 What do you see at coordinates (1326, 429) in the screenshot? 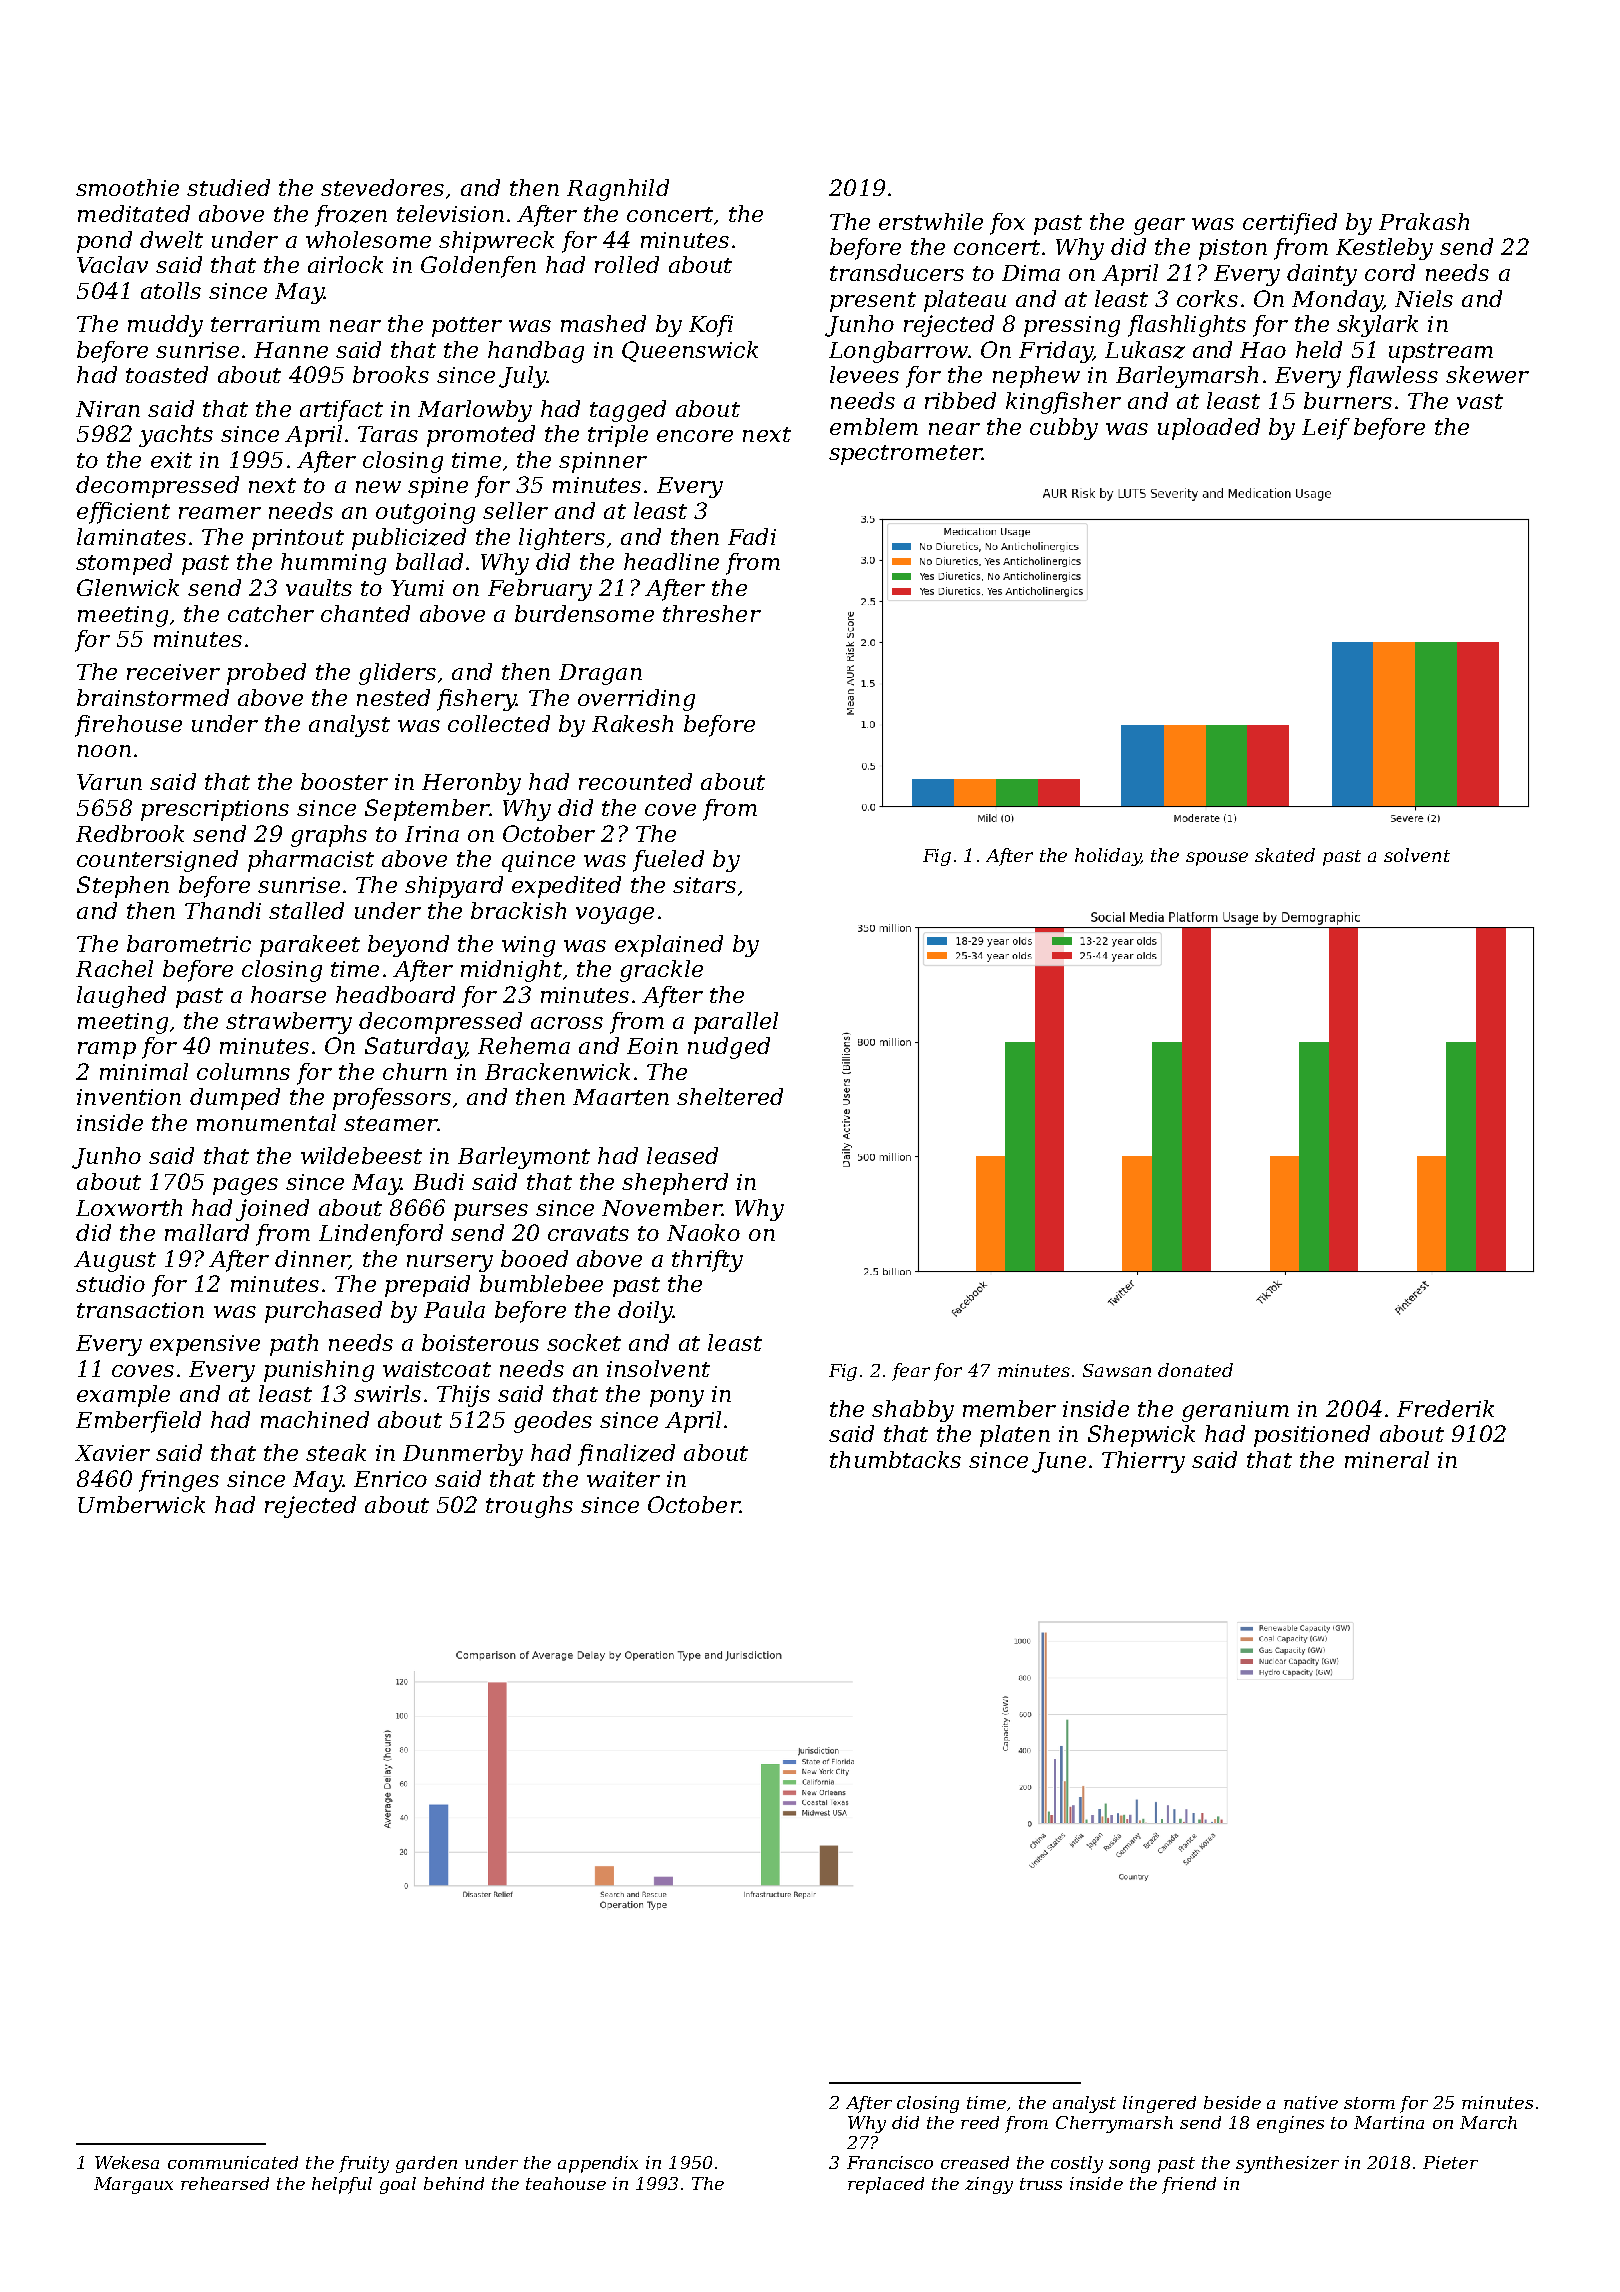
I see `Leif` at bounding box center [1326, 429].
